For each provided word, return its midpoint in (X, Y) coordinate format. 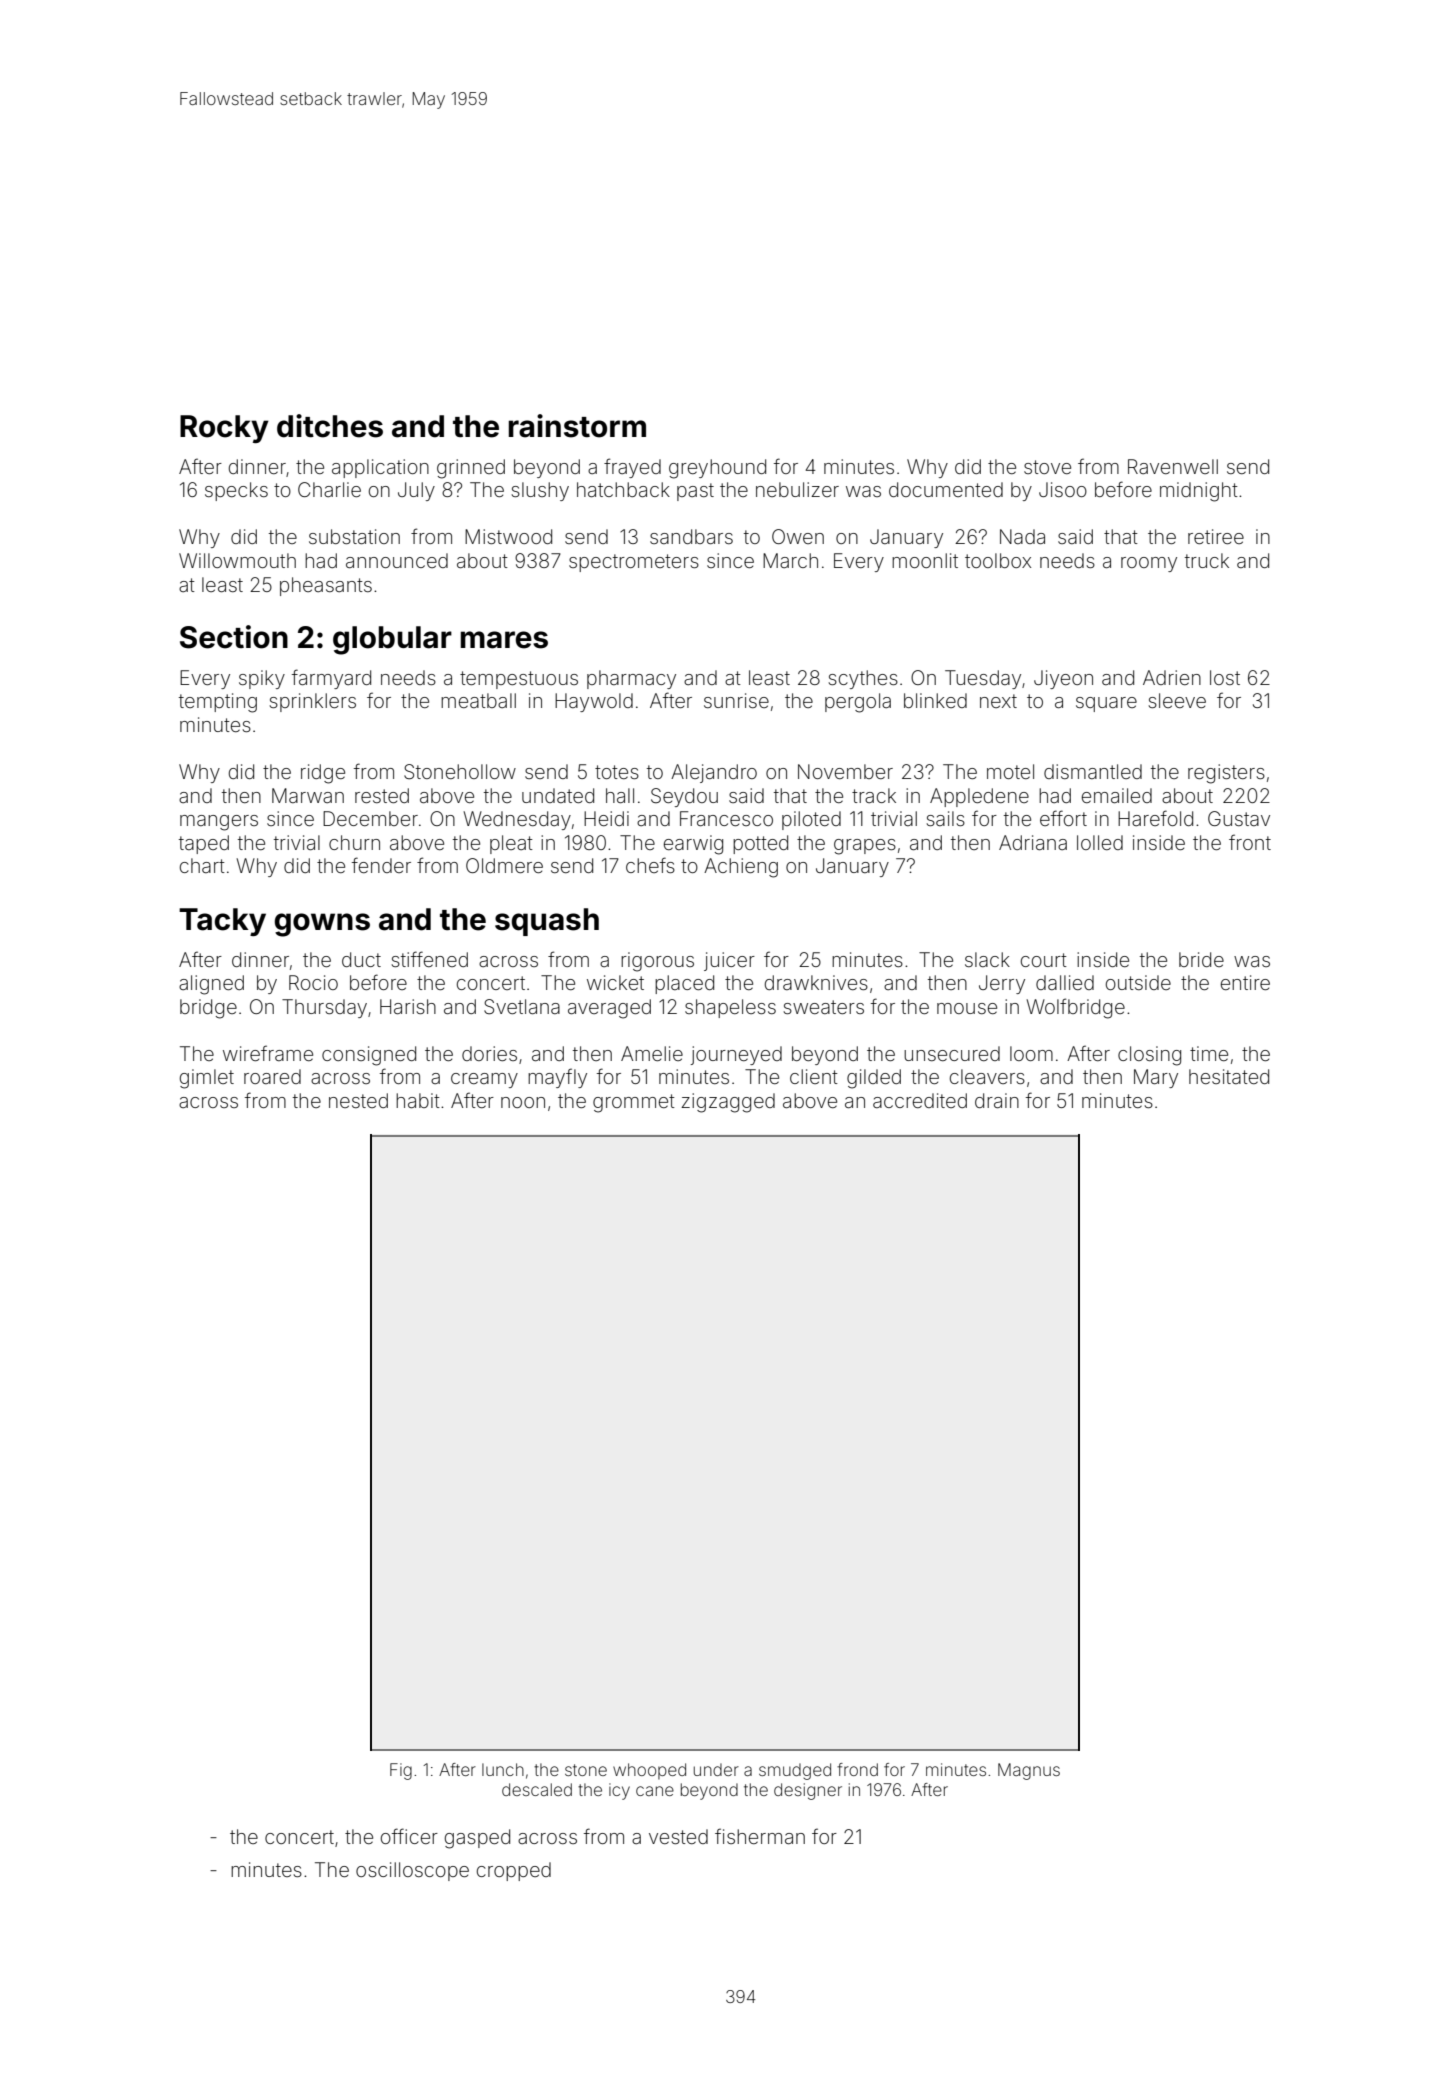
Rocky (224, 429)
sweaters (824, 1007)
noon (523, 1102)
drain (997, 1100)
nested (358, 1100)
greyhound (717, 469)
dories (489, 1053)
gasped (477, 1839)
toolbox (998, 560)
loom (1031, 1053)
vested (678, 1836)
